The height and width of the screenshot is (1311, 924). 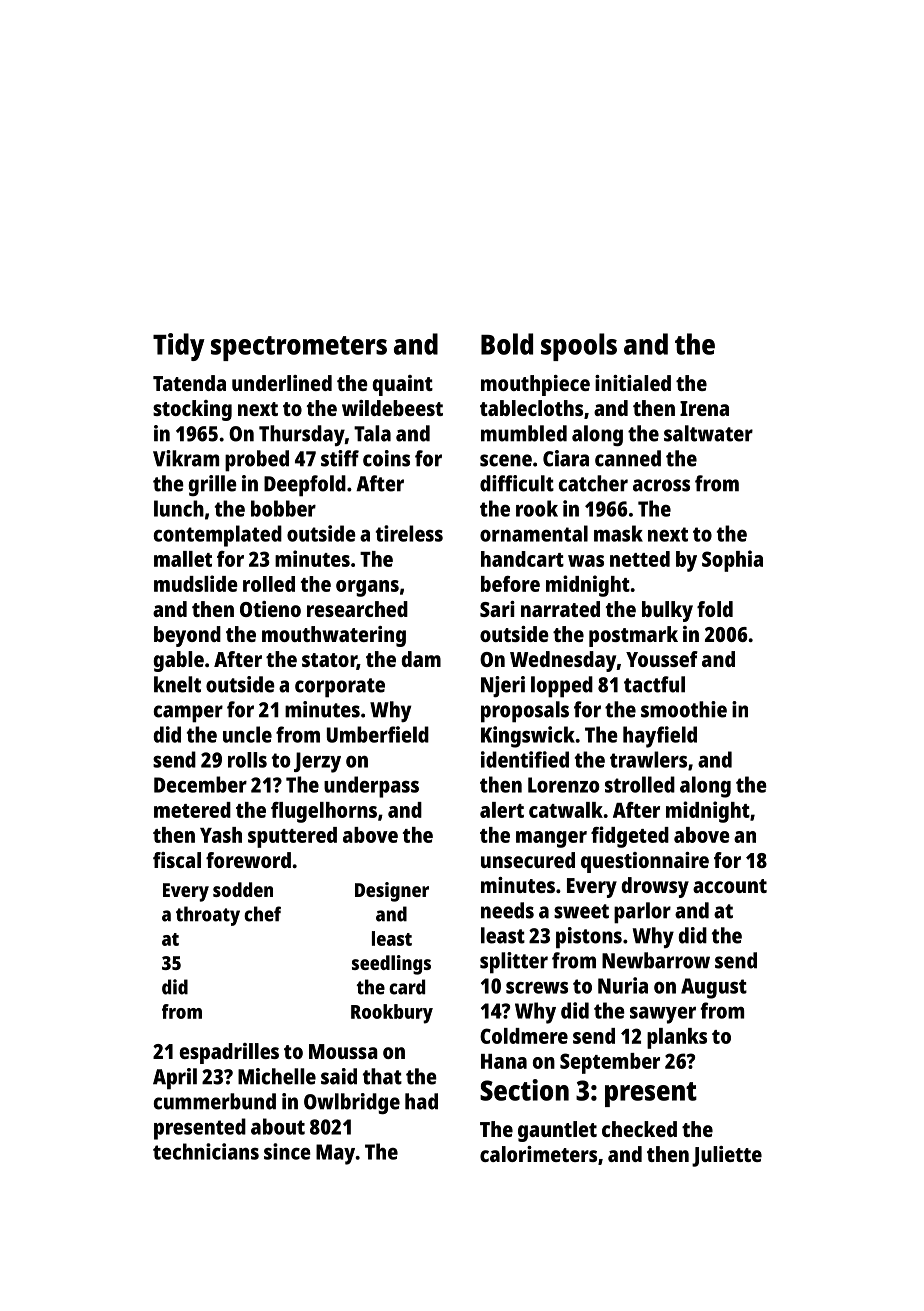 I want to click on calorimeters, so click(x=538, y=1154).
